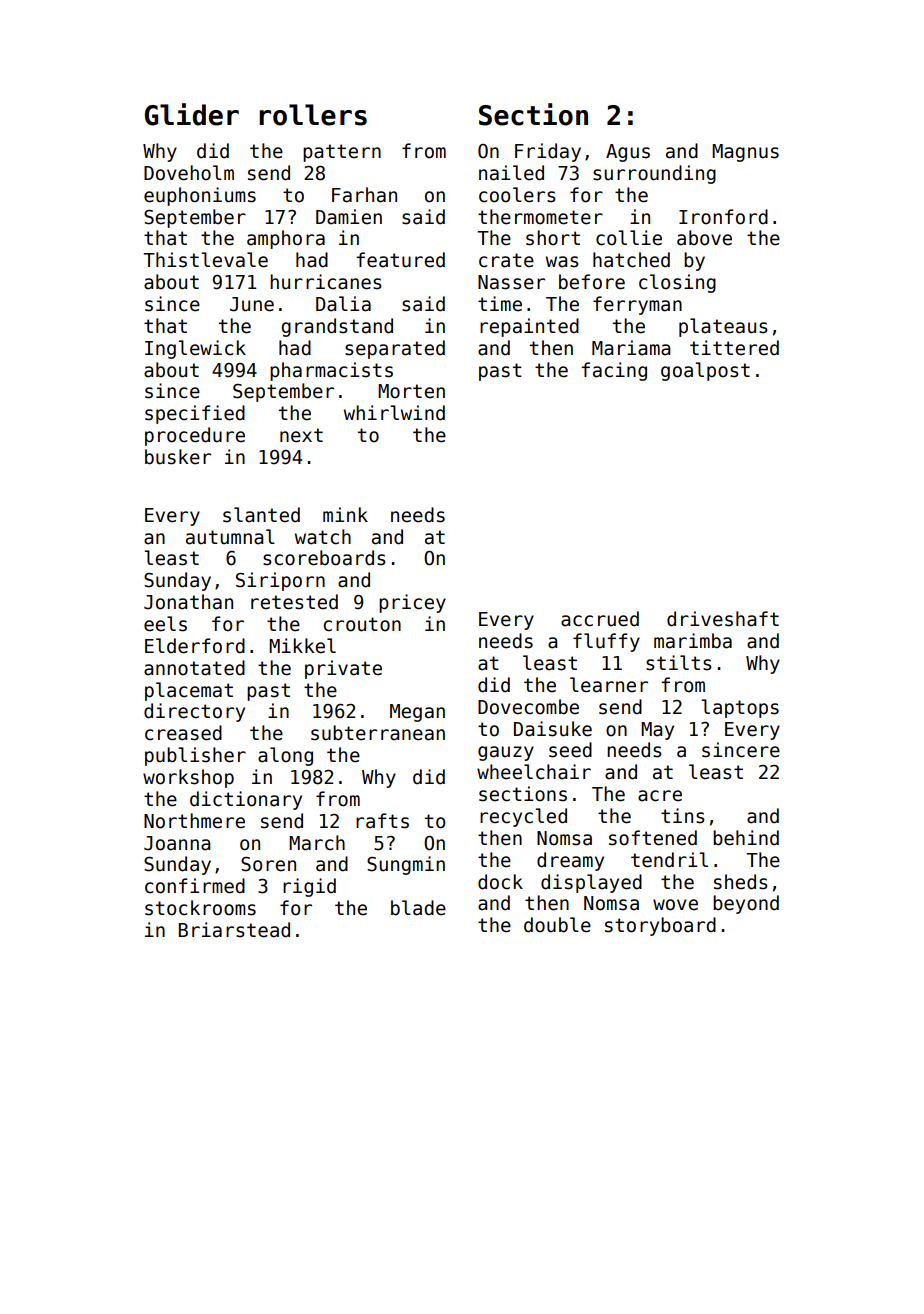 Image resolution: width=924 pixels, height=1314 pixels. Describe the element at coordinates (418, 908) in the screenshot. I see `blade` at that location.
